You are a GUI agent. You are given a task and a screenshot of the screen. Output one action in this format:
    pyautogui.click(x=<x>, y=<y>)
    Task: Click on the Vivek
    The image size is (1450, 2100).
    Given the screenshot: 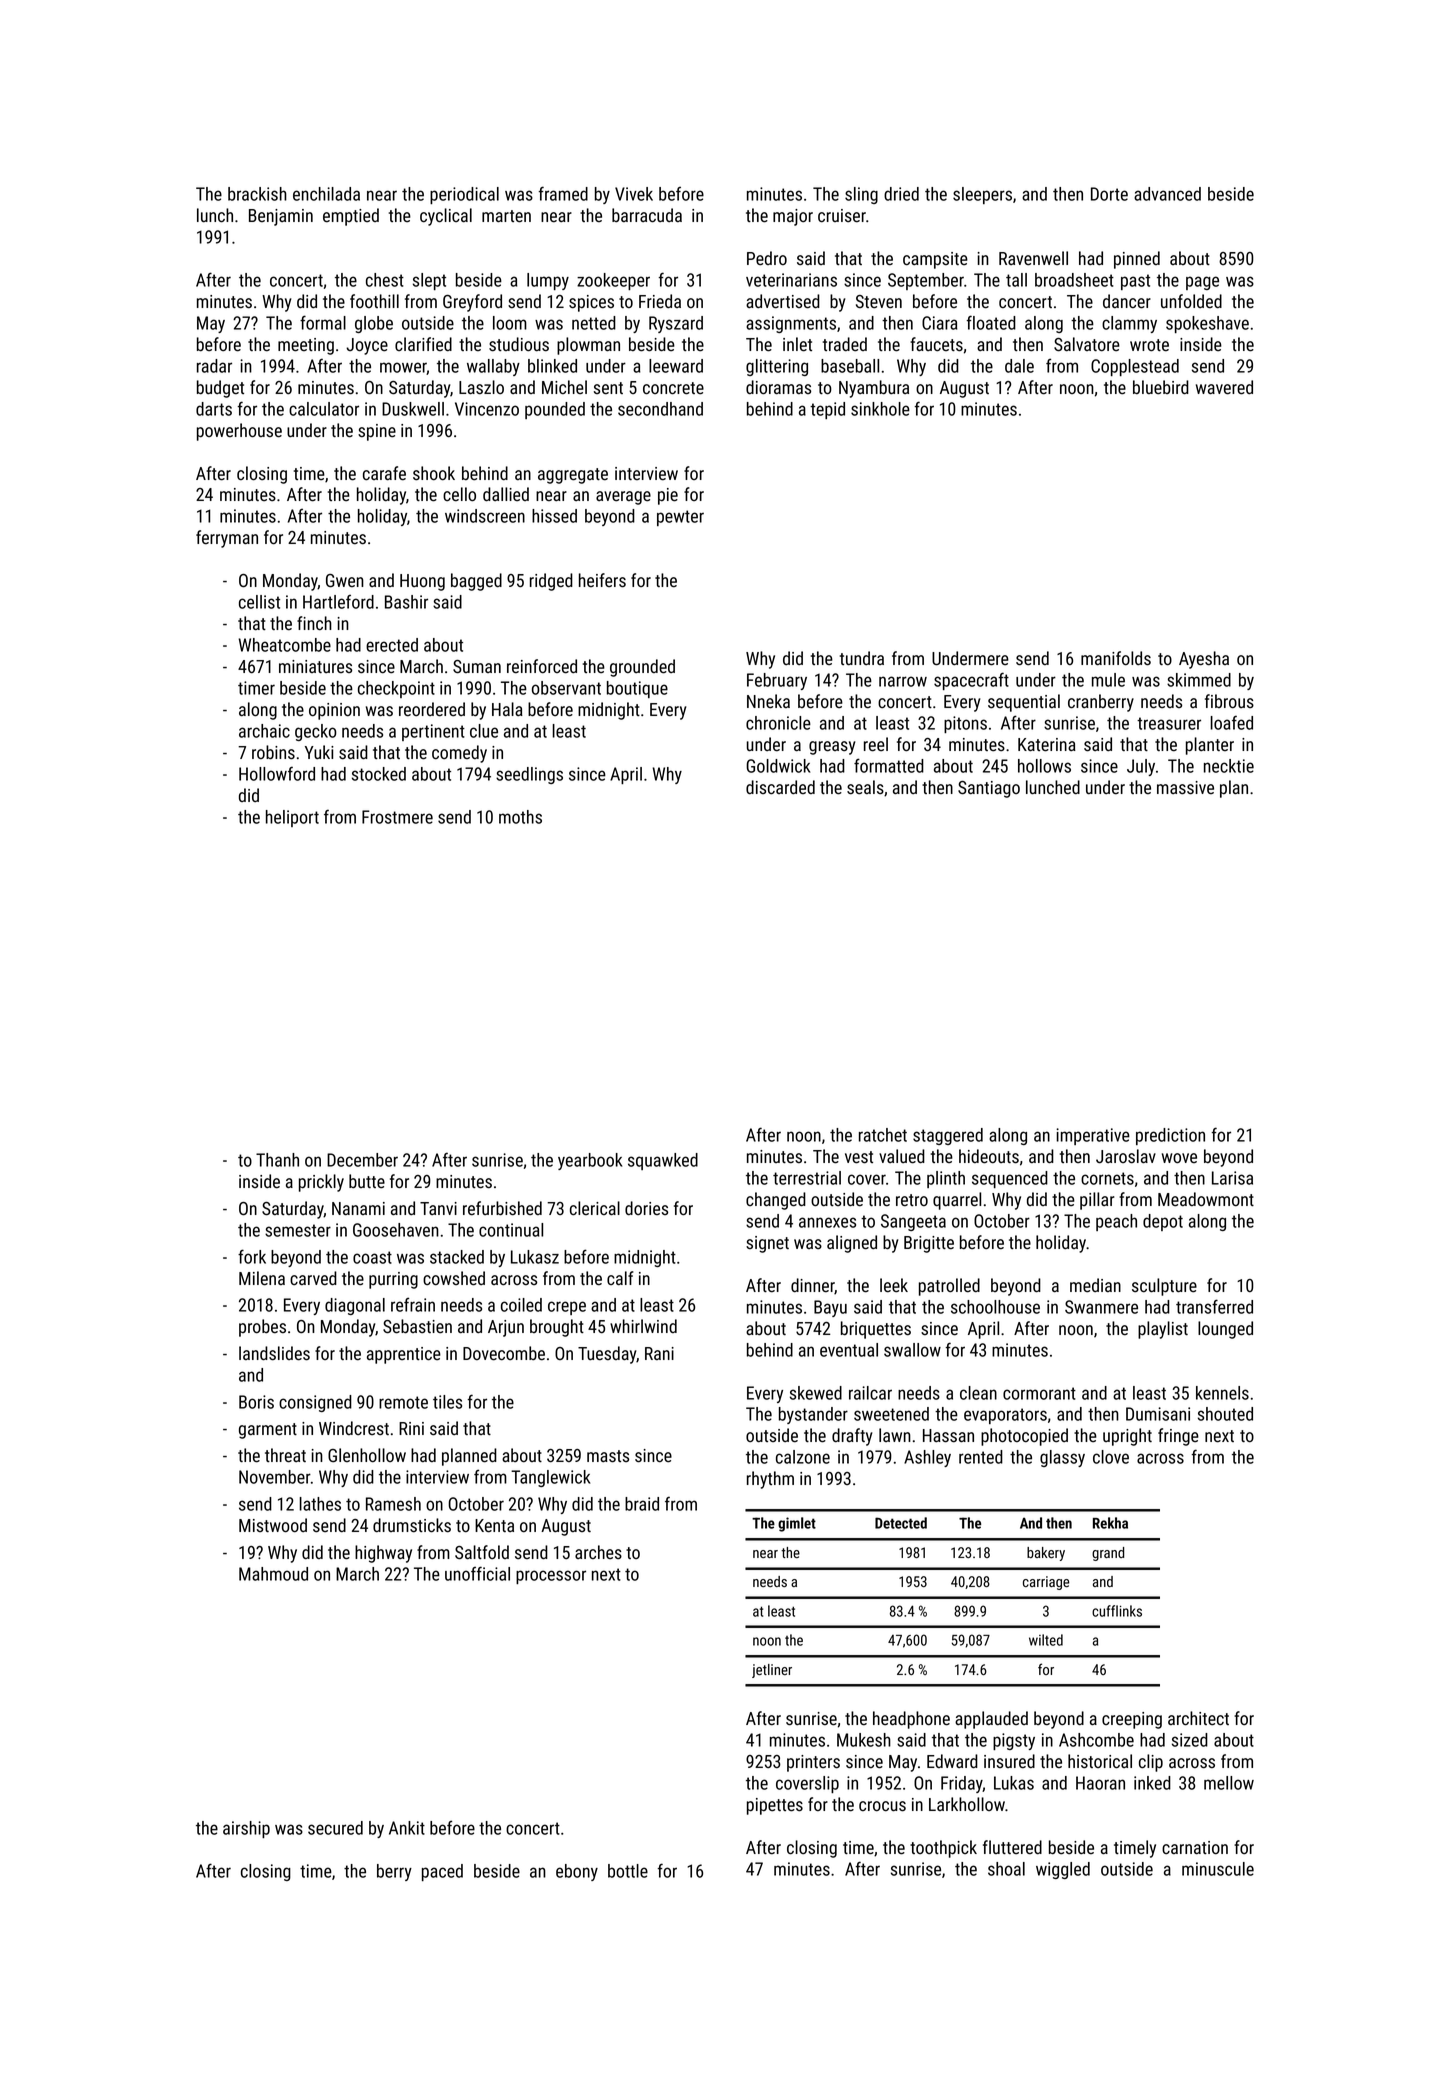 What is the action you would take?
    pyautogui.click(x=634, y=194)
